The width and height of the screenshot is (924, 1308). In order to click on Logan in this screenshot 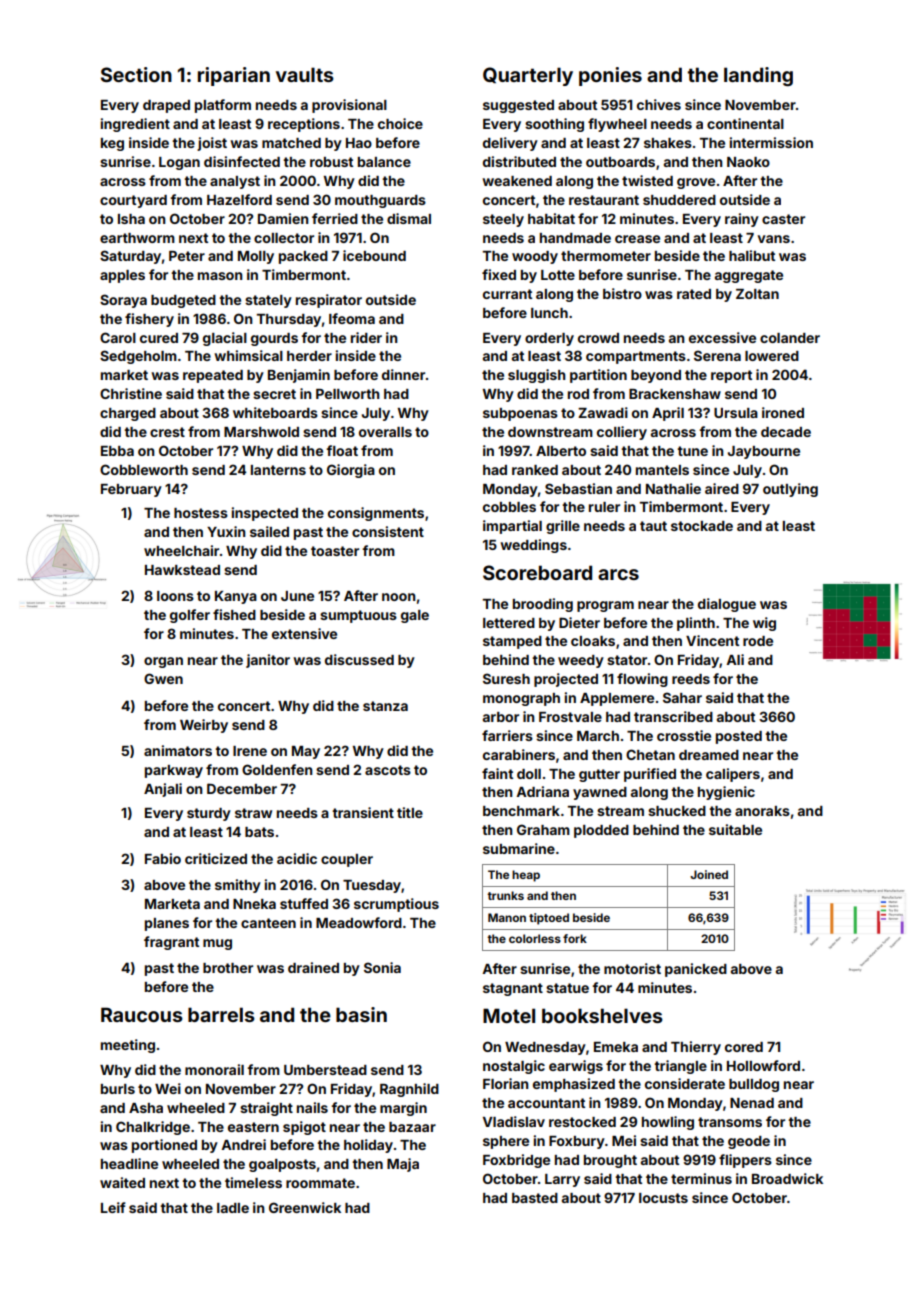, I will do `click(179, 163)`.
